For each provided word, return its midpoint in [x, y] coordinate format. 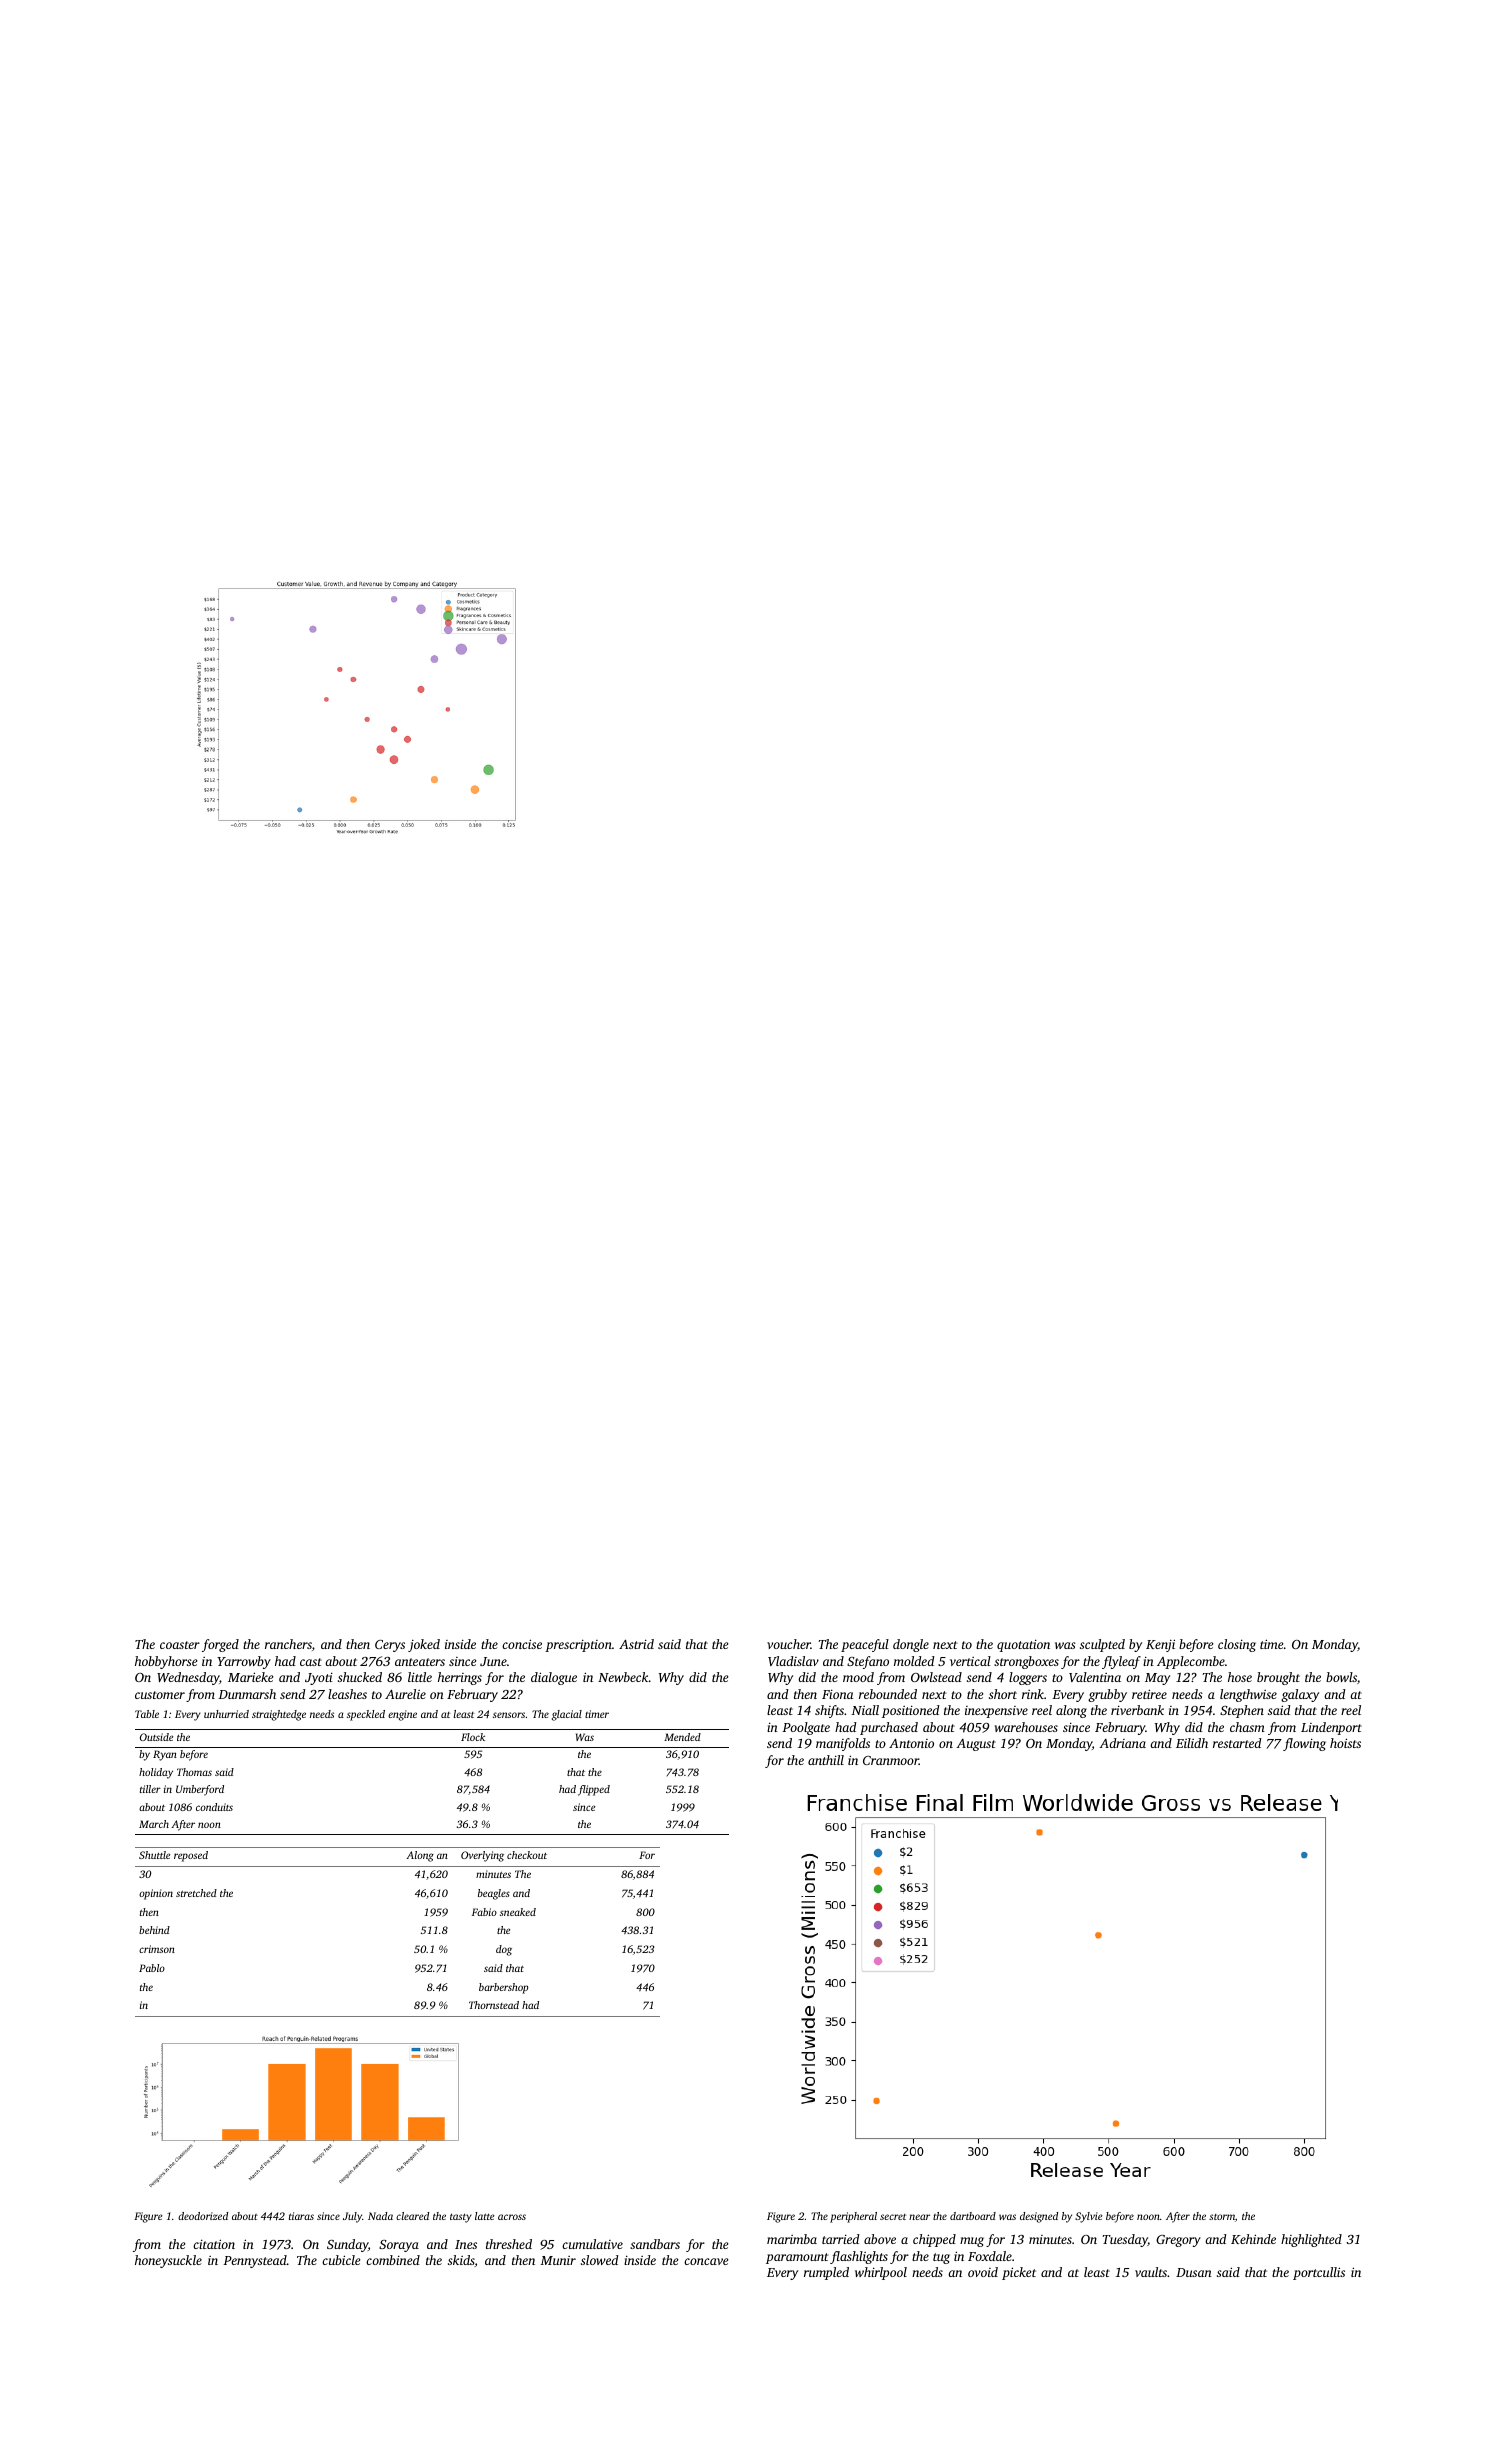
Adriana [1122, 1743]
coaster [180, 1645]
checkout [527, 1855]
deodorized [203, 2216]
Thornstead [494, 2005]
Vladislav [793, 1661]
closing [1237, 1645]
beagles [494, 1894]
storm [1222, 2217]
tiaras [301, 2216]
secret [893, 2217]
